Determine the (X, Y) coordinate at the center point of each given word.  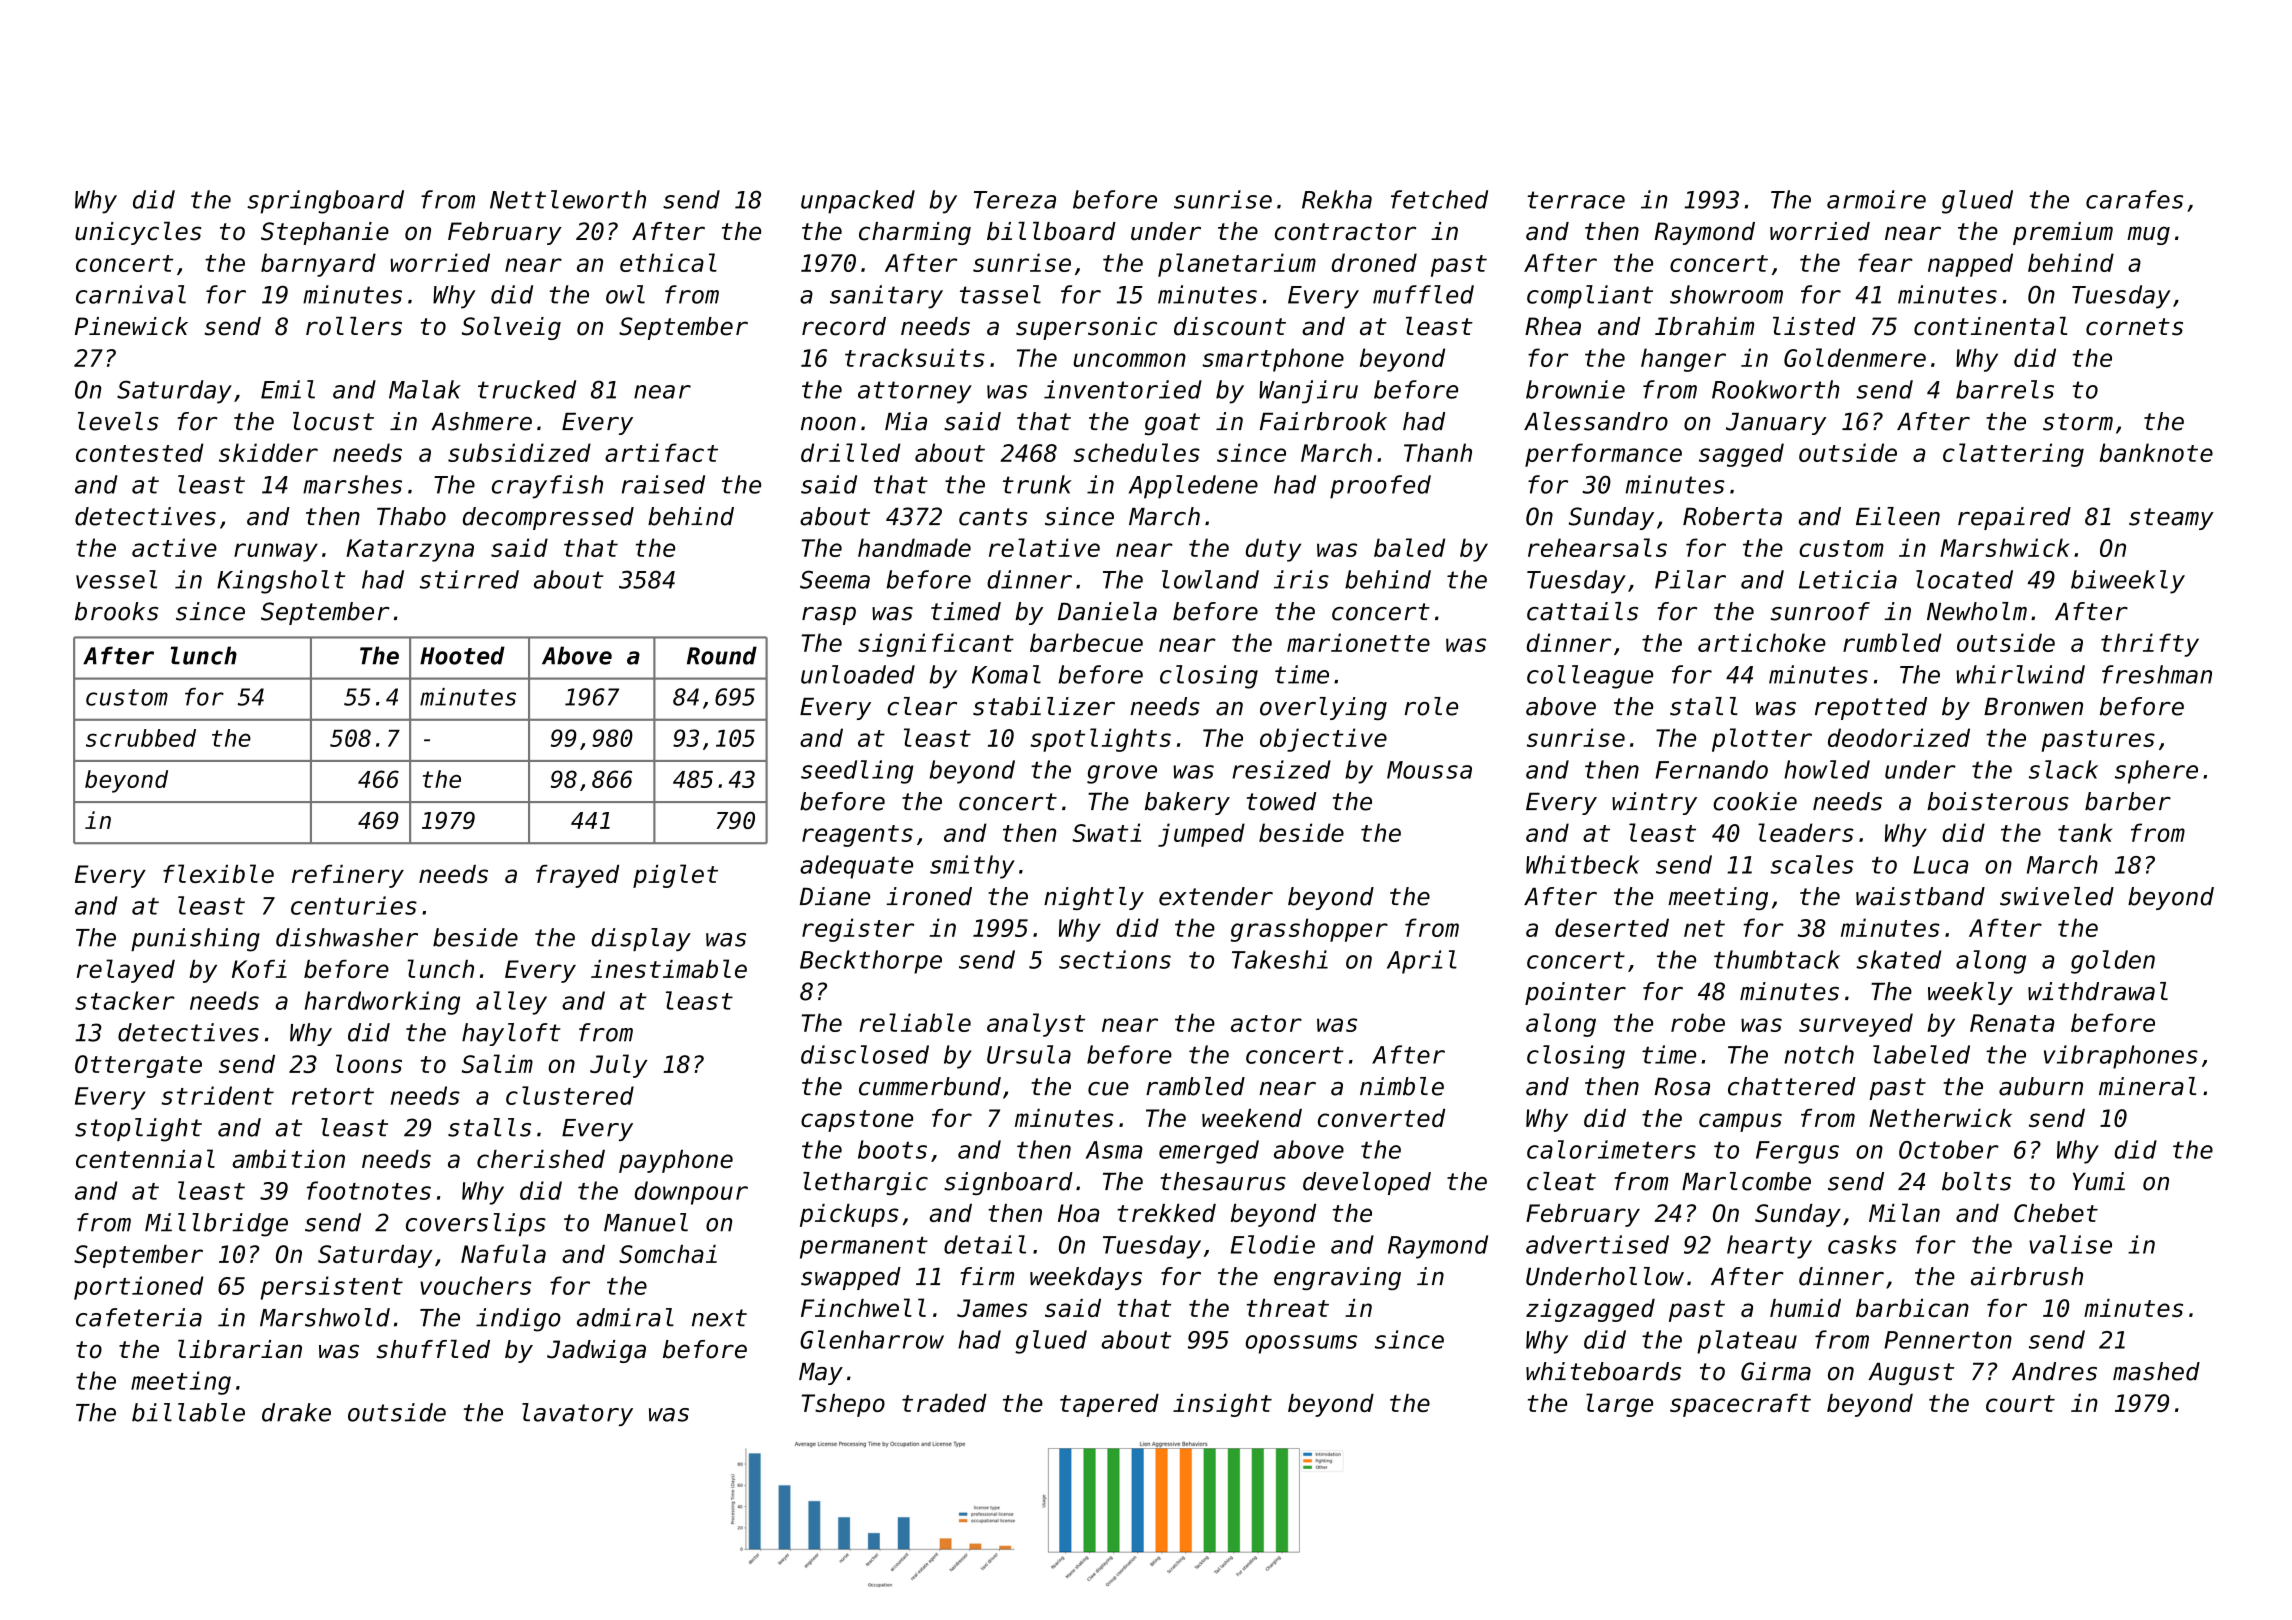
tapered (1109, 1405)
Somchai (668, 1254)
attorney (915, 392)
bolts (1976, 1181)
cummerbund (930, 1086)
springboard (325, 202)
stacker (125, 1000)
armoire (1876, 199)
